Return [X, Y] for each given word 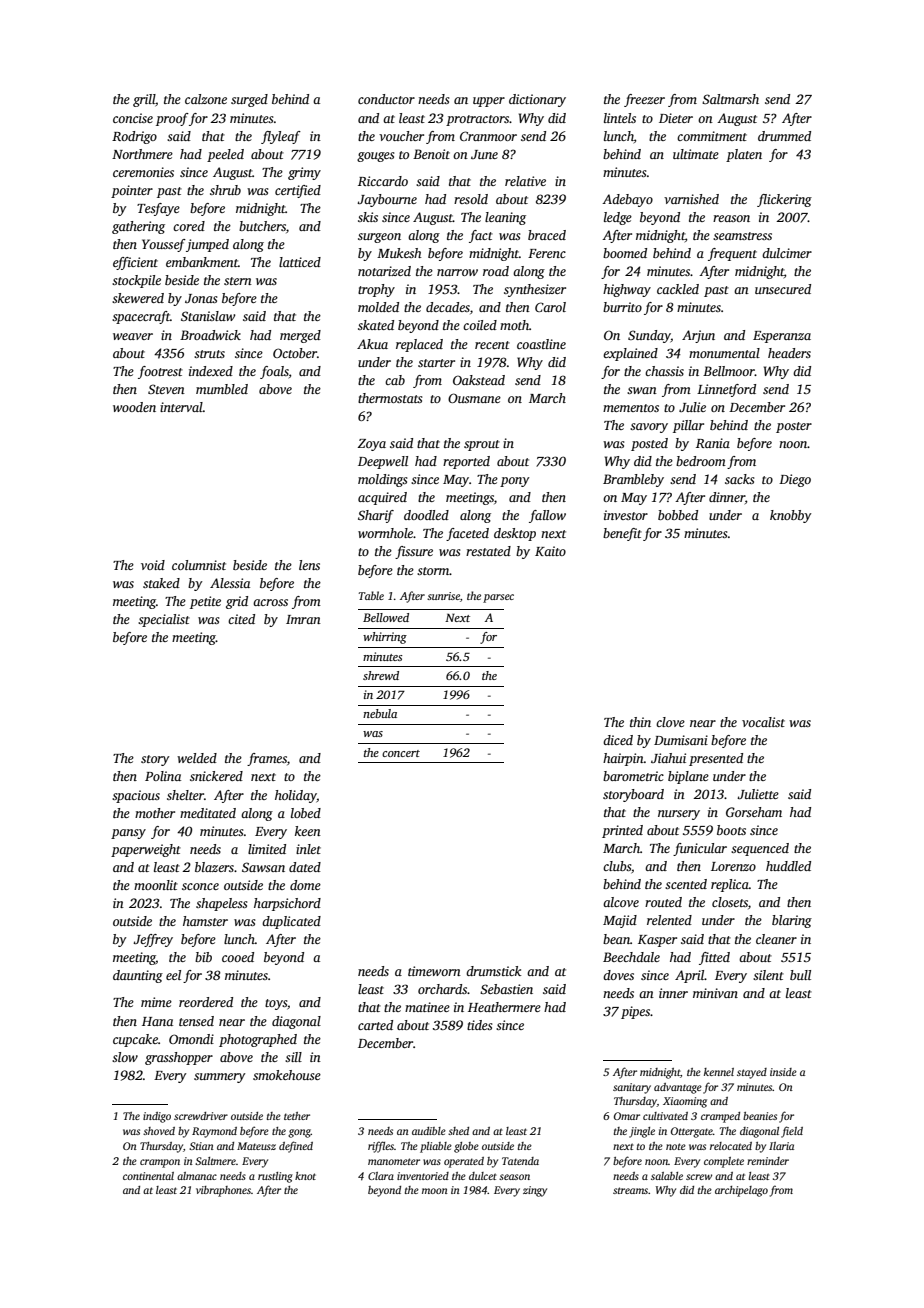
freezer [644, 100]
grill [144, 100]
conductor [386, 99]
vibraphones [223, 1191]
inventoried [423, 1176]
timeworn [434, 971]
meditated [208, 813]
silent [768, 975]
